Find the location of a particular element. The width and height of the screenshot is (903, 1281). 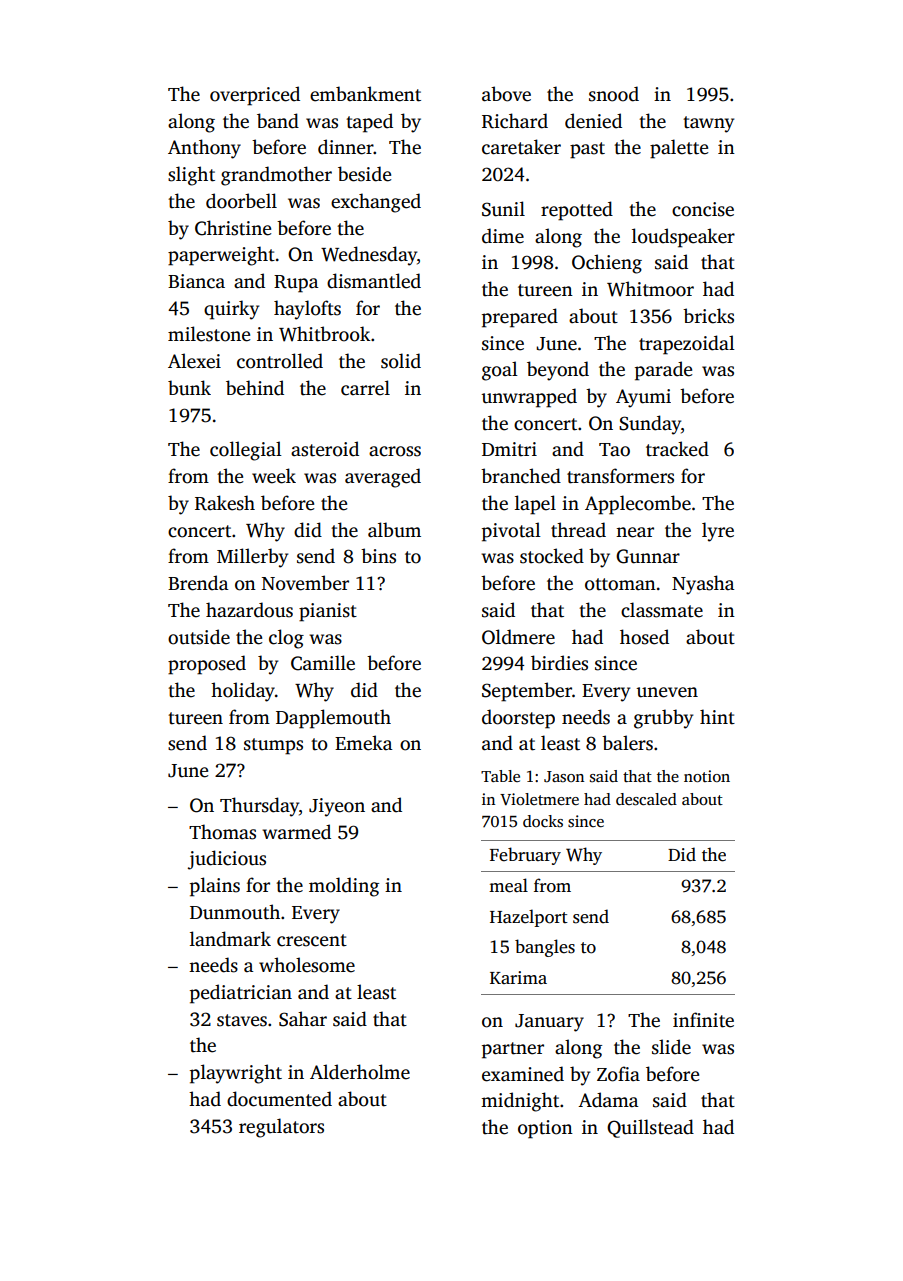

tawny is located at coordinates (708, 124).
